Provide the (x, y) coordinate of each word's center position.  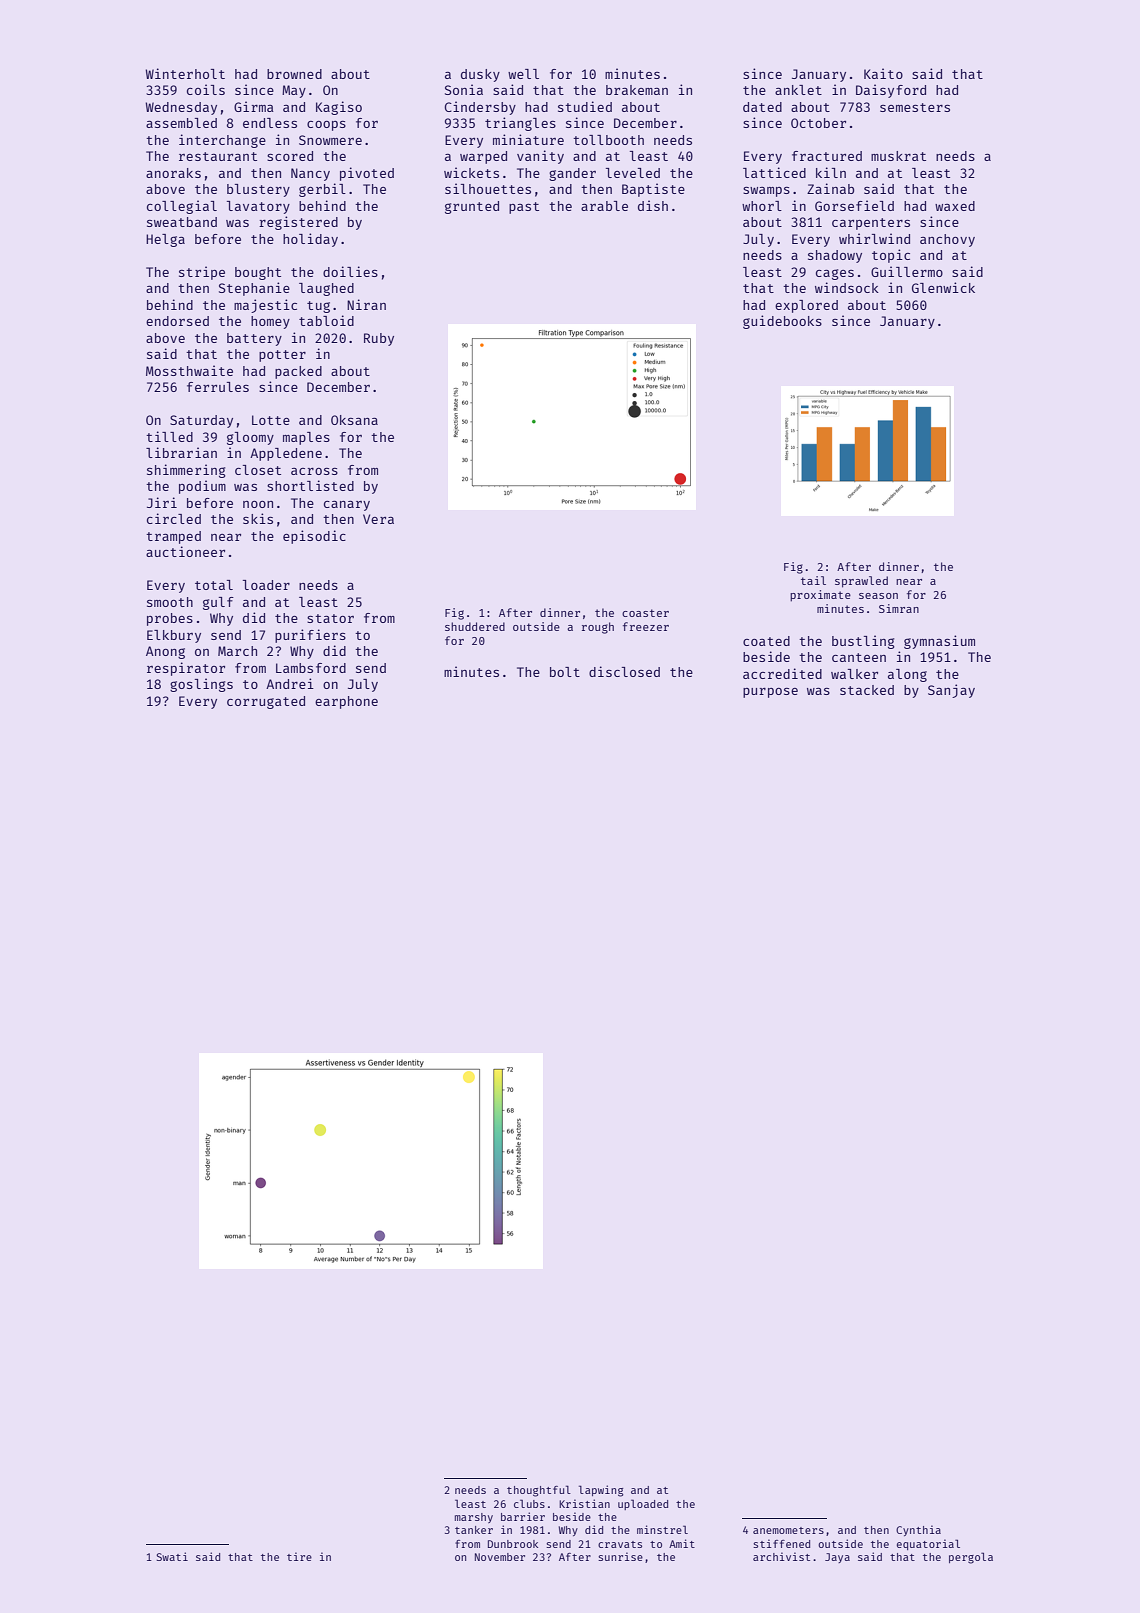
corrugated (266, 702)
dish (653, 205)
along (907, 675)
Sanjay (951, 691)
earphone (346, 702)
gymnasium (939, 642)
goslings (201, 685)
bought (258, 273)
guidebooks (782, 322)
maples (306, 438)
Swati (172, 1556)
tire (299, 1556)
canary (347, 506)
